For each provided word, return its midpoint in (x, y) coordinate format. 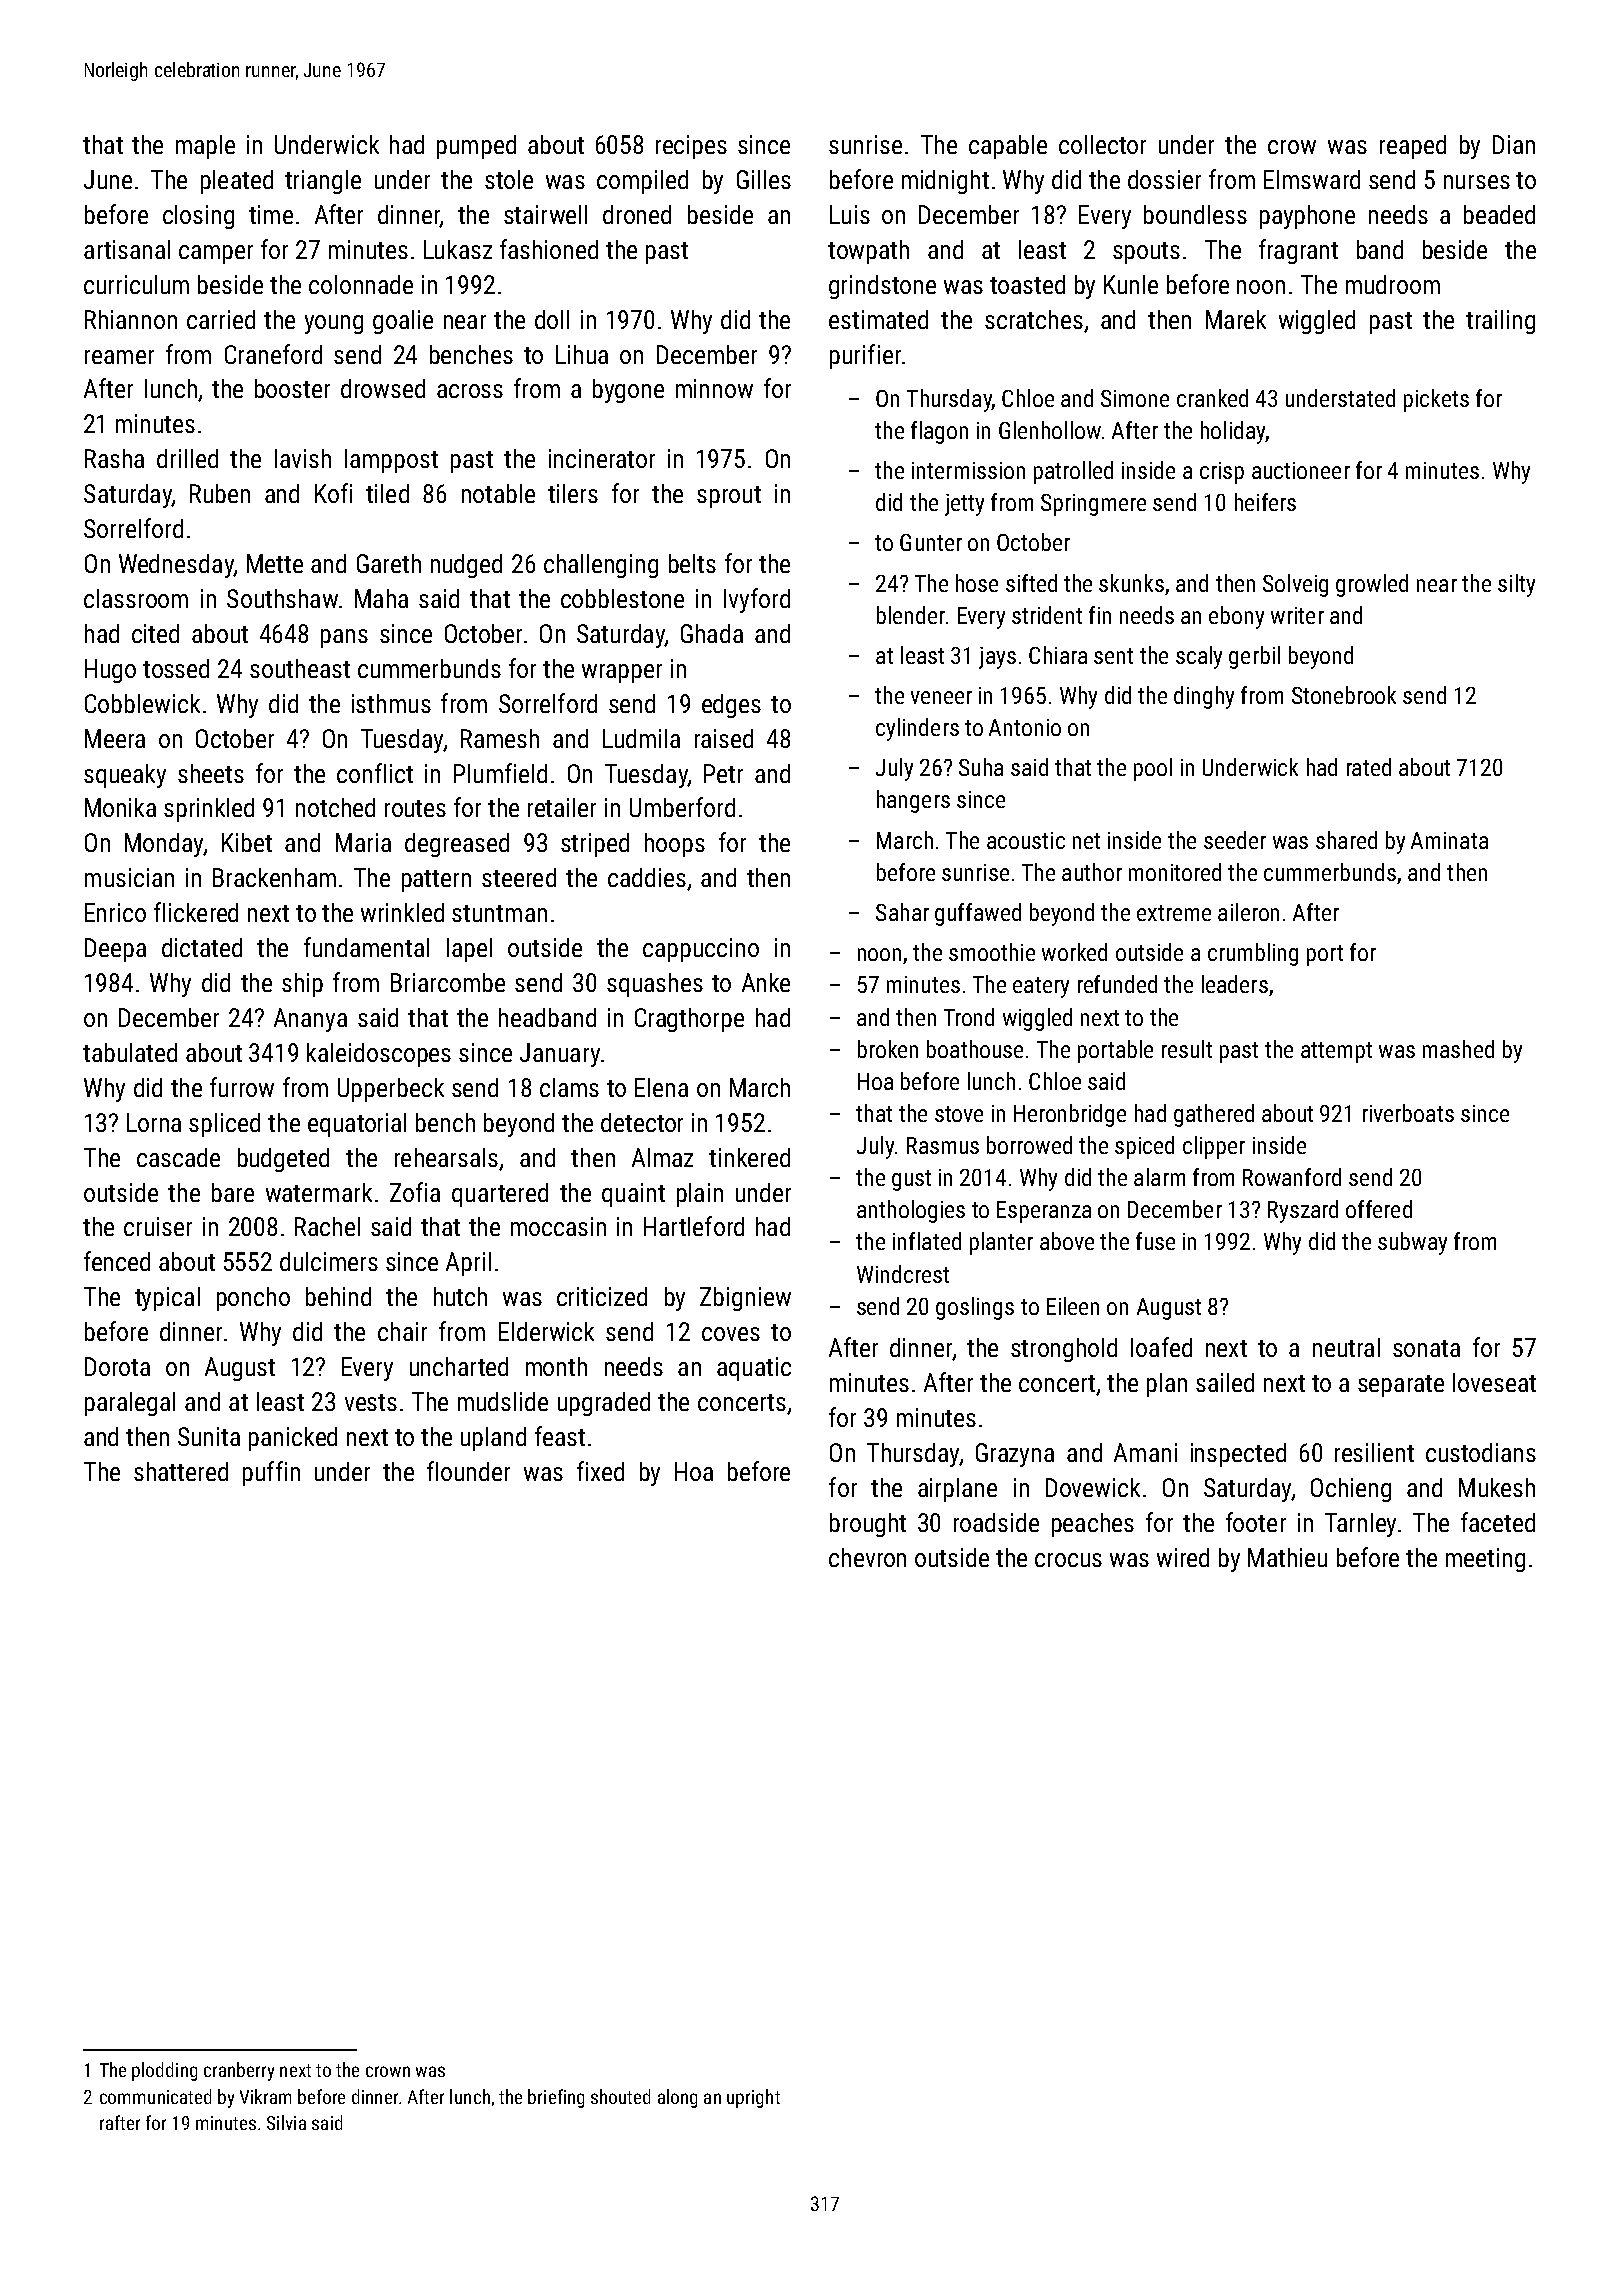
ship (302, 985)
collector (1102, 144)
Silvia (286, 2122)
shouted (620, 2096)
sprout (729, 497)
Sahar (902, 912)
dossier (1164, 179)
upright (753, 2098)
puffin (271, 1473)
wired (1183, 1557)
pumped (476, 147)
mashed (1458, 1049)
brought (868, 1525)
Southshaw (282, 598)
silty (1516, 585)
